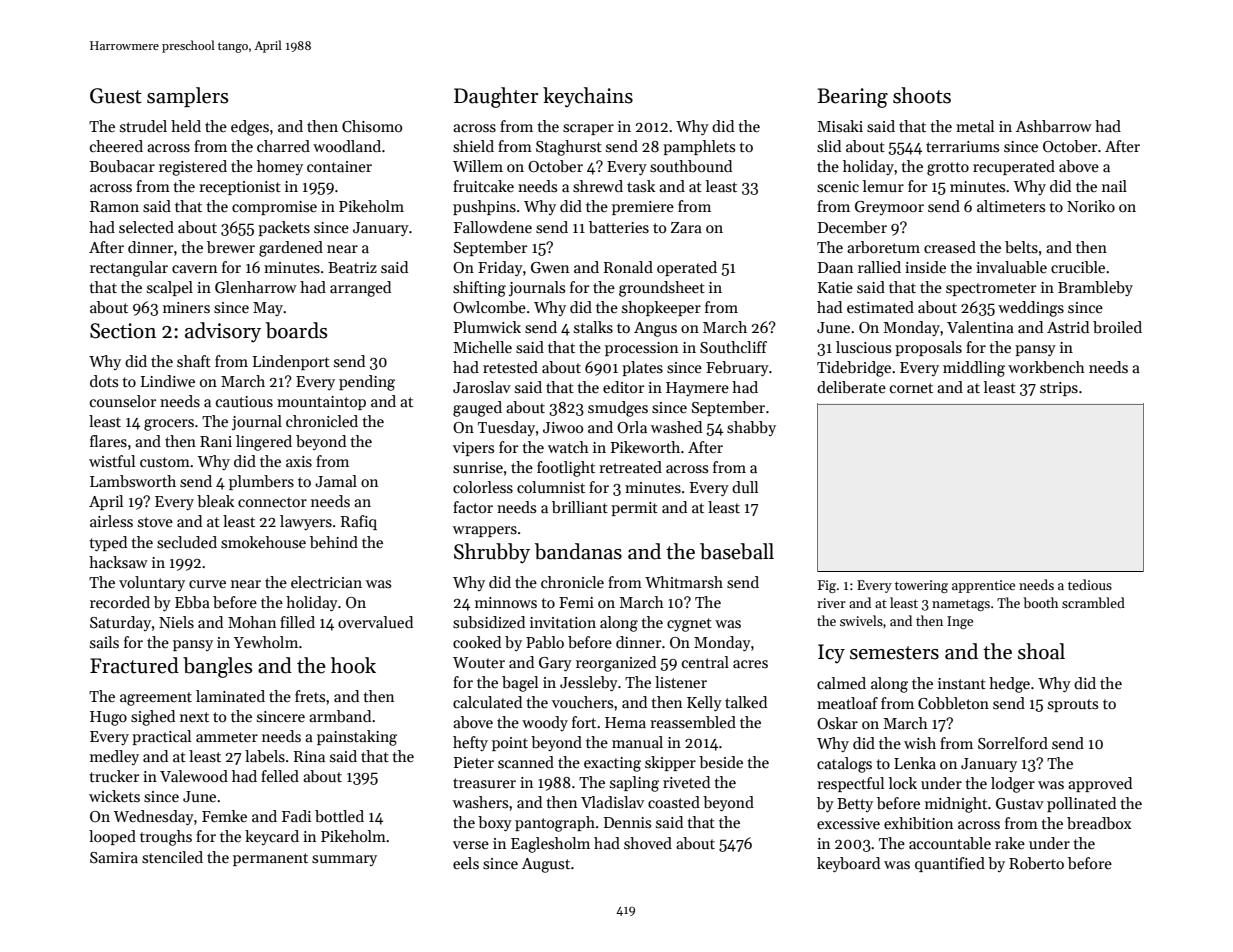  Describe the element at coordinates (831, 603) in the image. I see `river` at that location.
